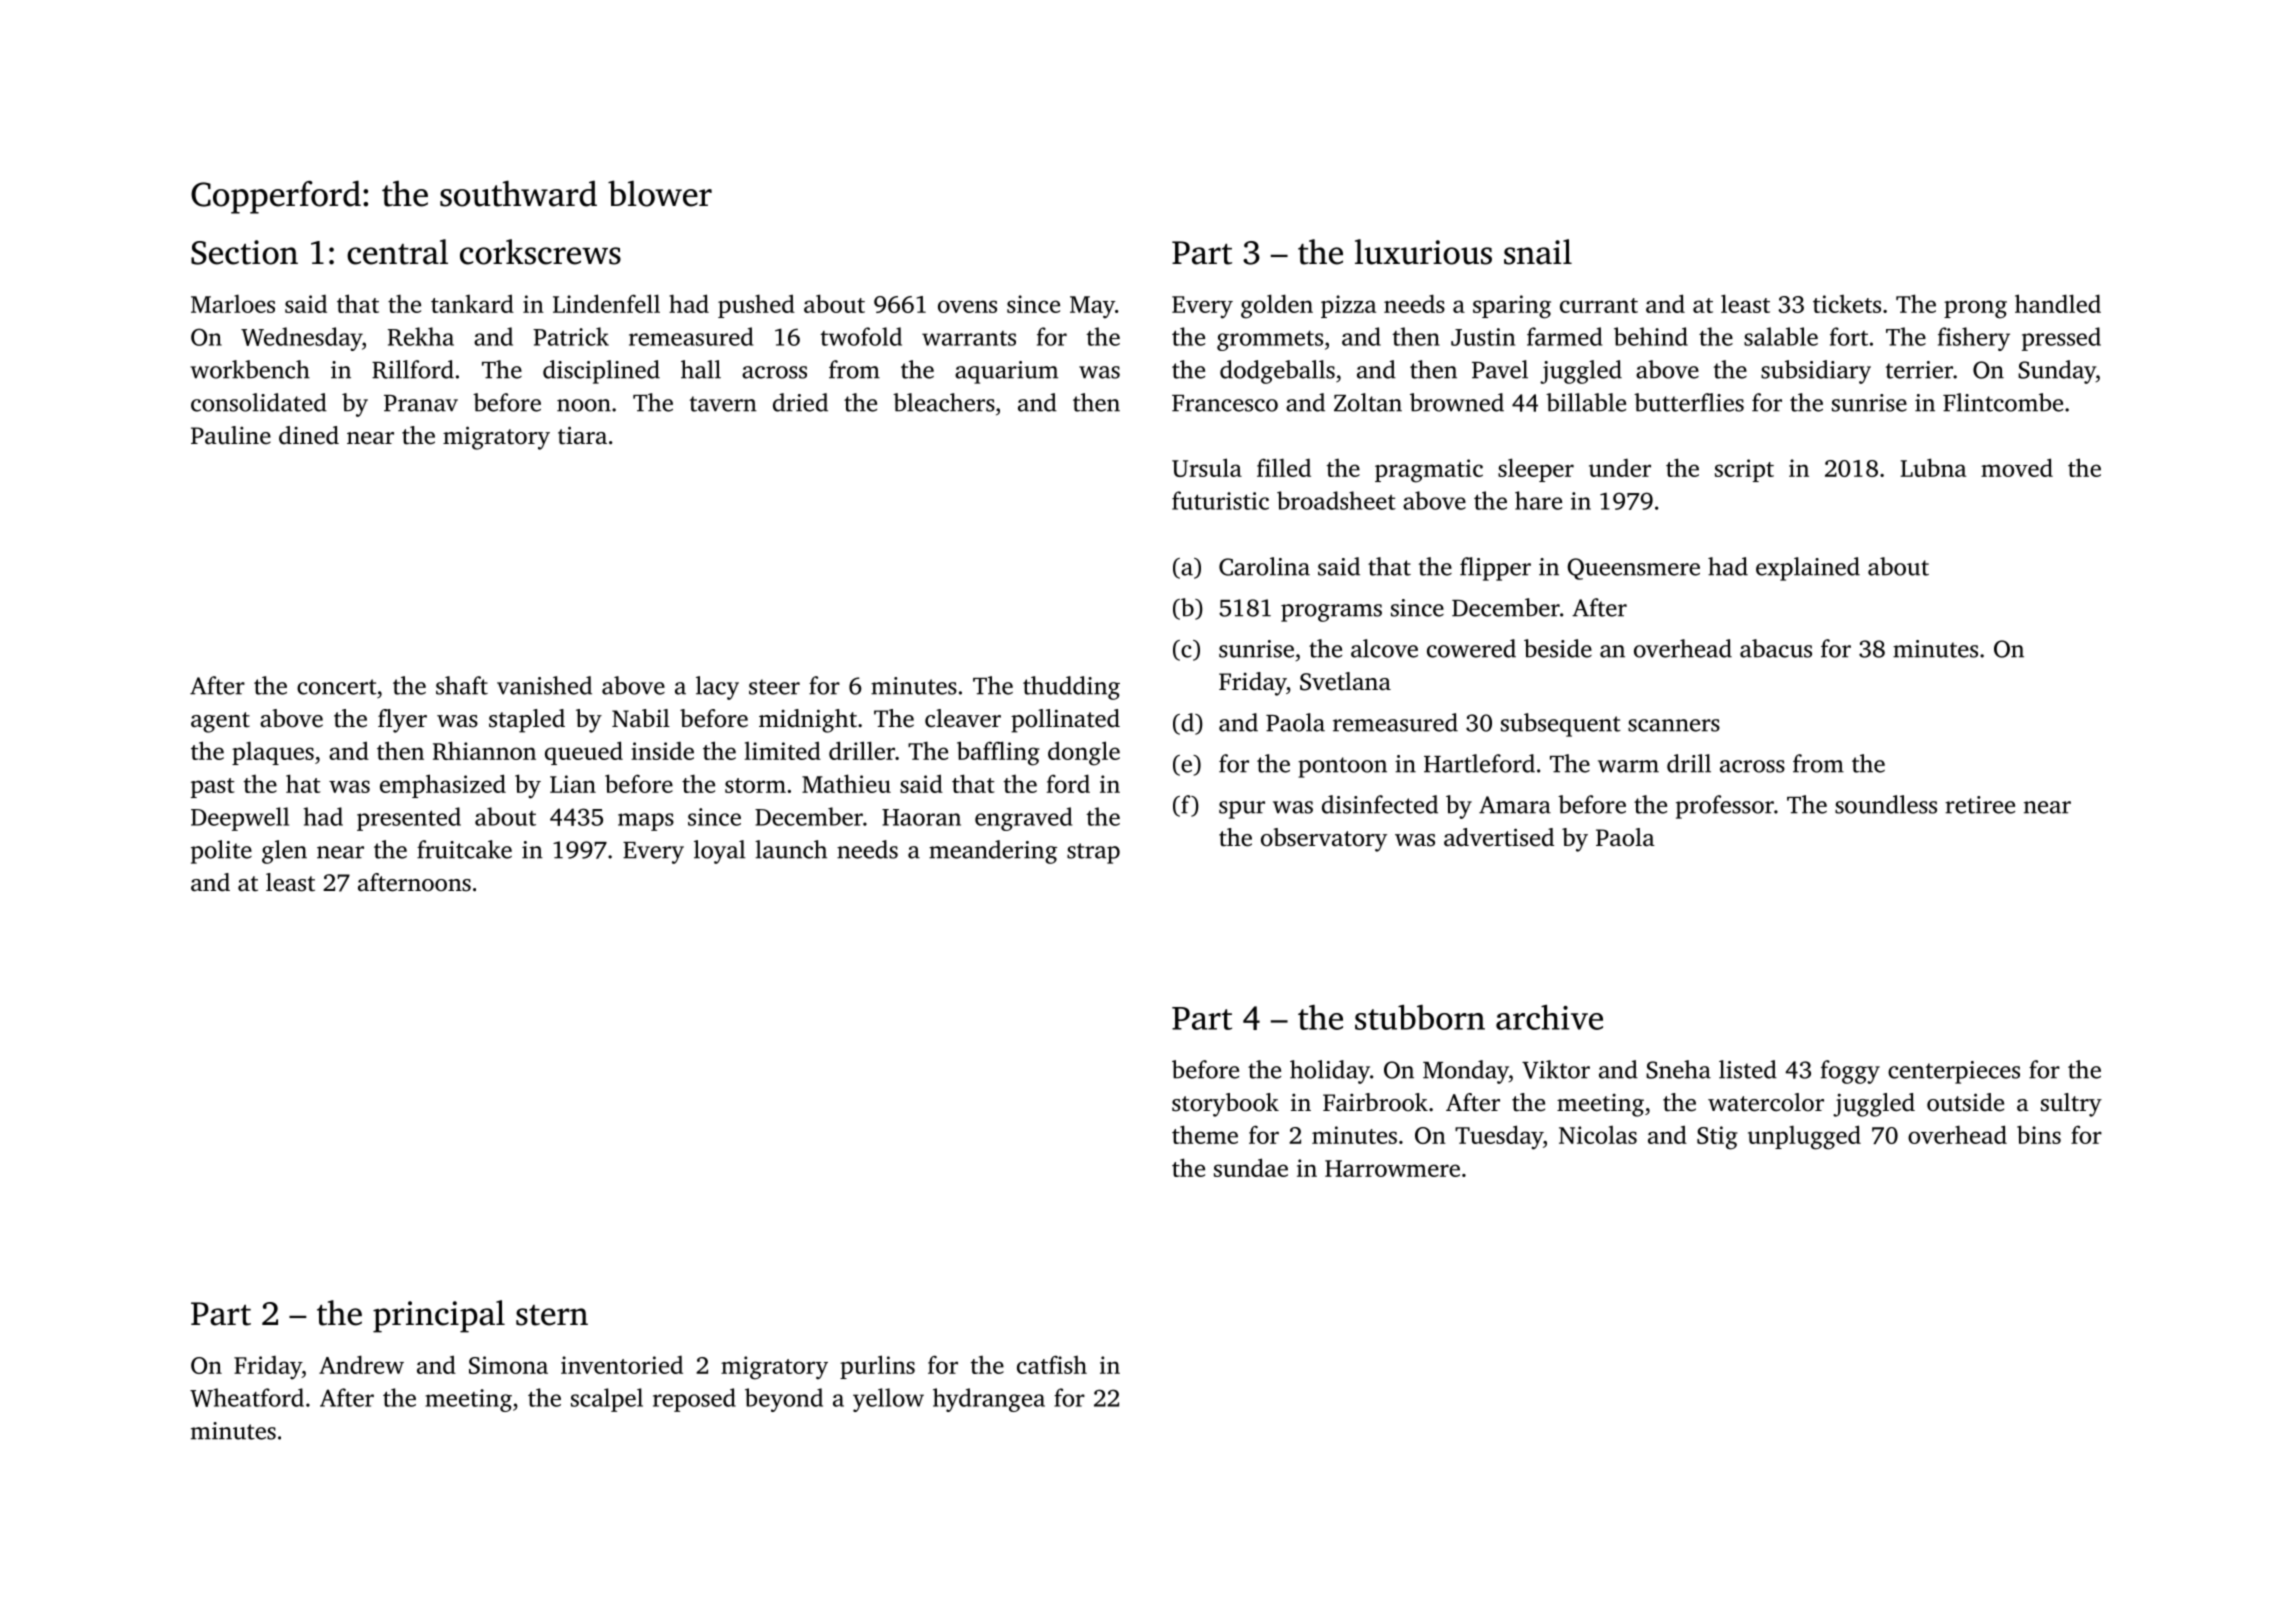 This document has width=2292, height=1620. Describe the element at coordinates (220, 722) in the document. I see `agent` at that location.
